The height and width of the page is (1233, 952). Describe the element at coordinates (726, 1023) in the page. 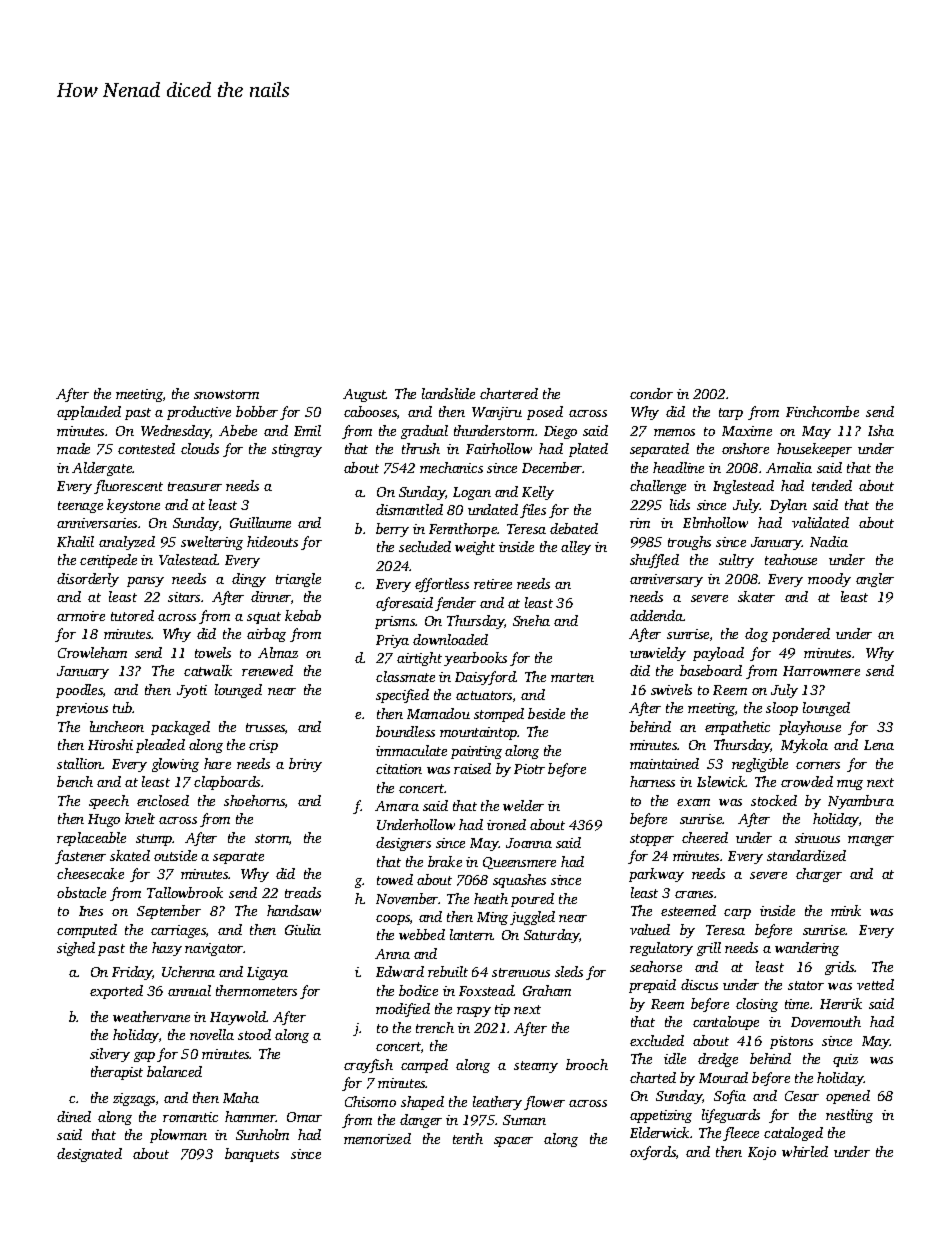

I see `cantaloupe` at that location.
